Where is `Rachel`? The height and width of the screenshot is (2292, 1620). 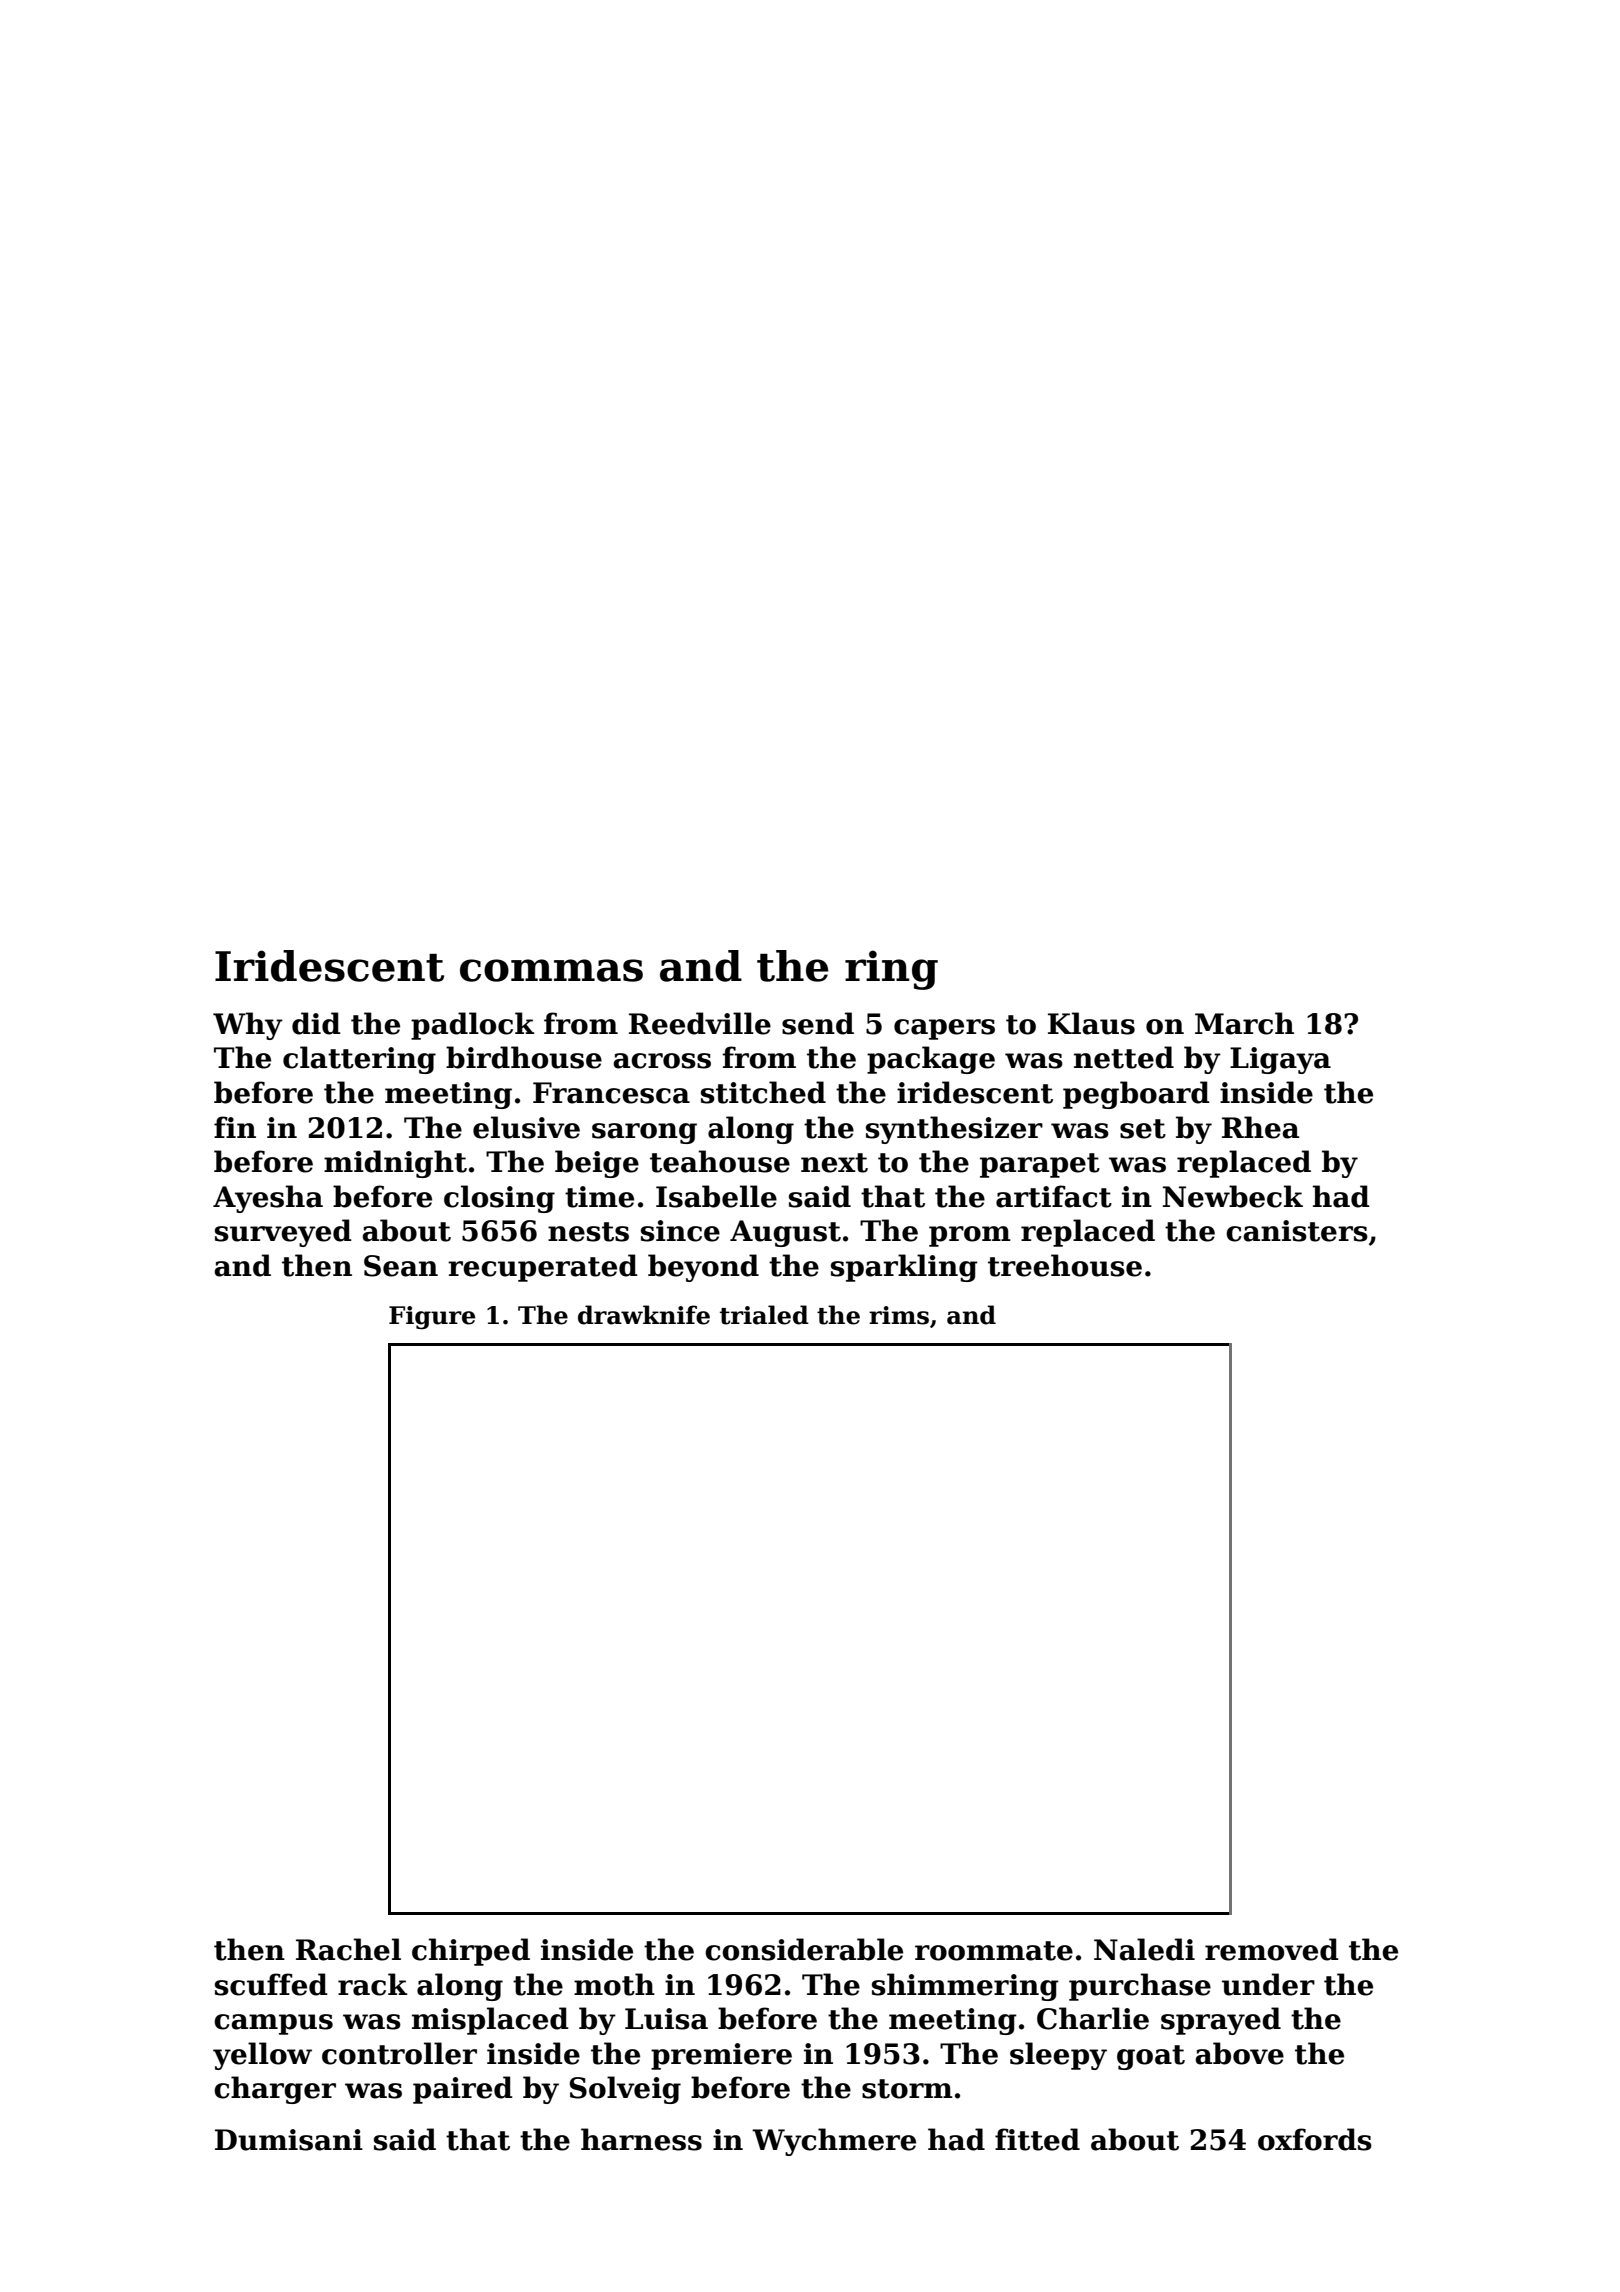
Rachel is located at coordinates (348, 1949).
